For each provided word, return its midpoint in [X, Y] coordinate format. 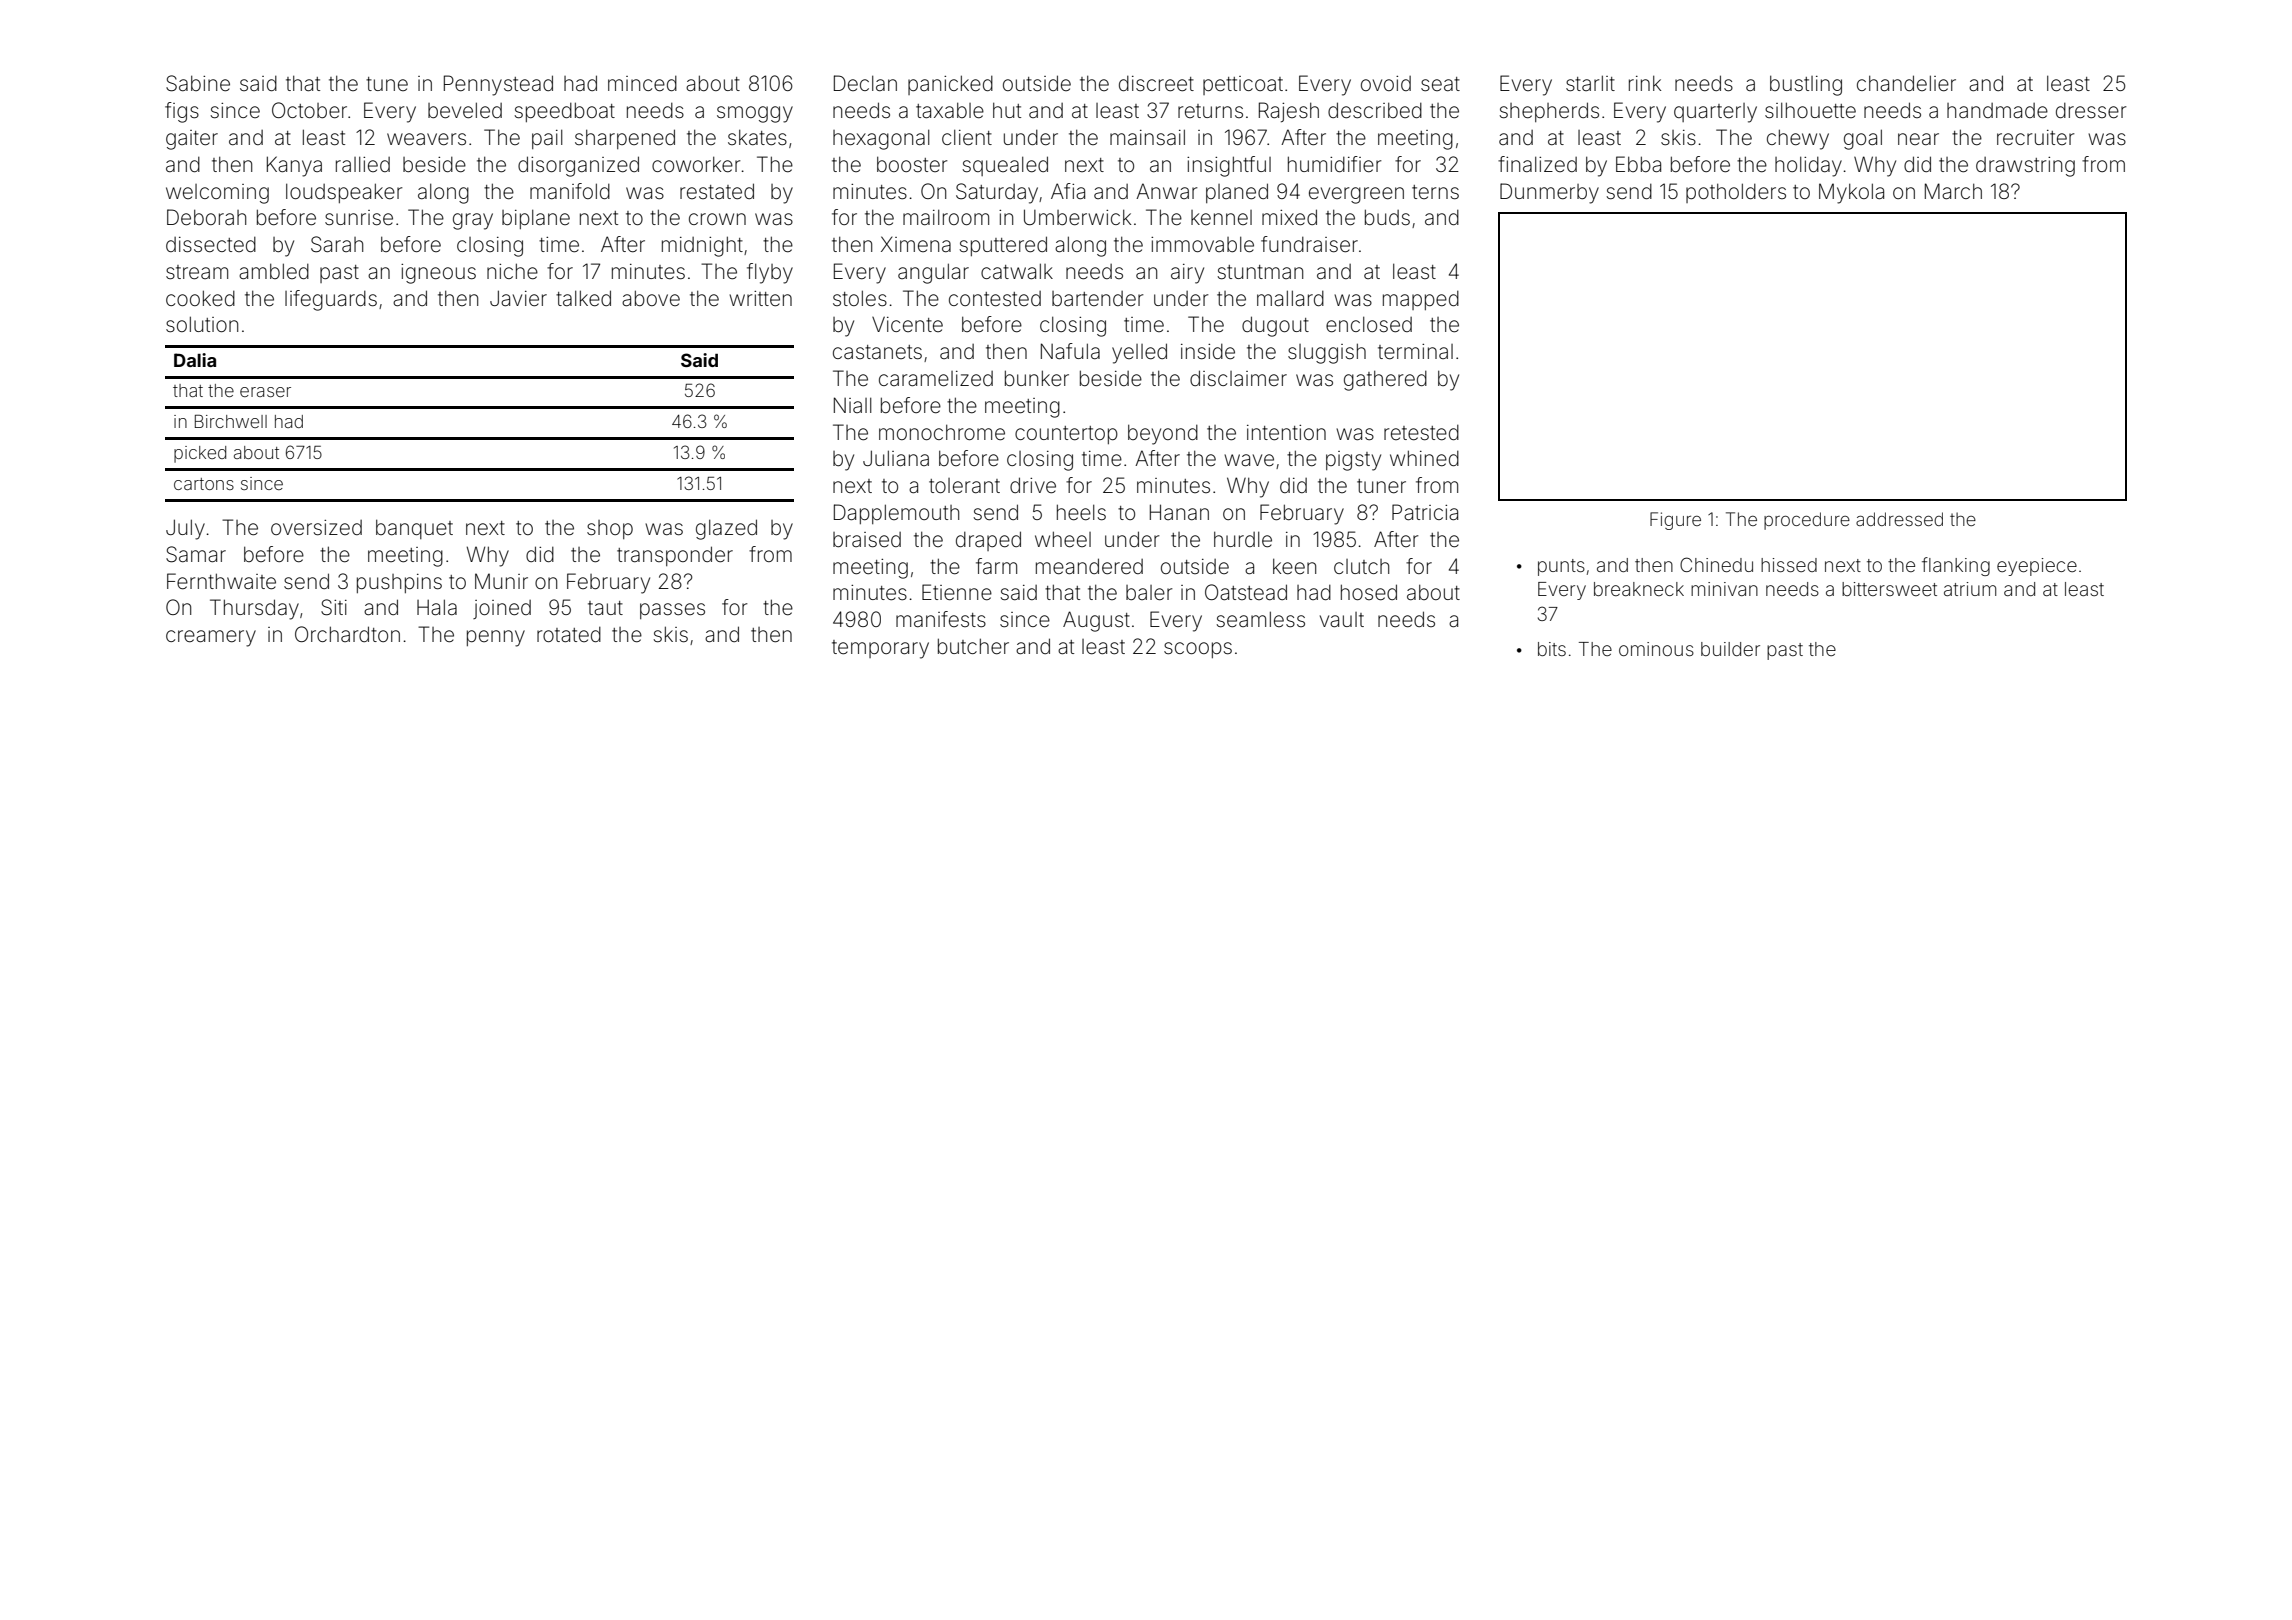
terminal [1415, 352]
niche [512, 271]
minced [642, 84]
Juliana [896, 458]
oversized [316, 528]
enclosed [1369, 324]
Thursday [254, 609]
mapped [1421, 300]
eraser [265, 392]
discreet [1156, 84]
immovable [1202, 244]
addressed [1899, 519]
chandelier [1906, 83]
